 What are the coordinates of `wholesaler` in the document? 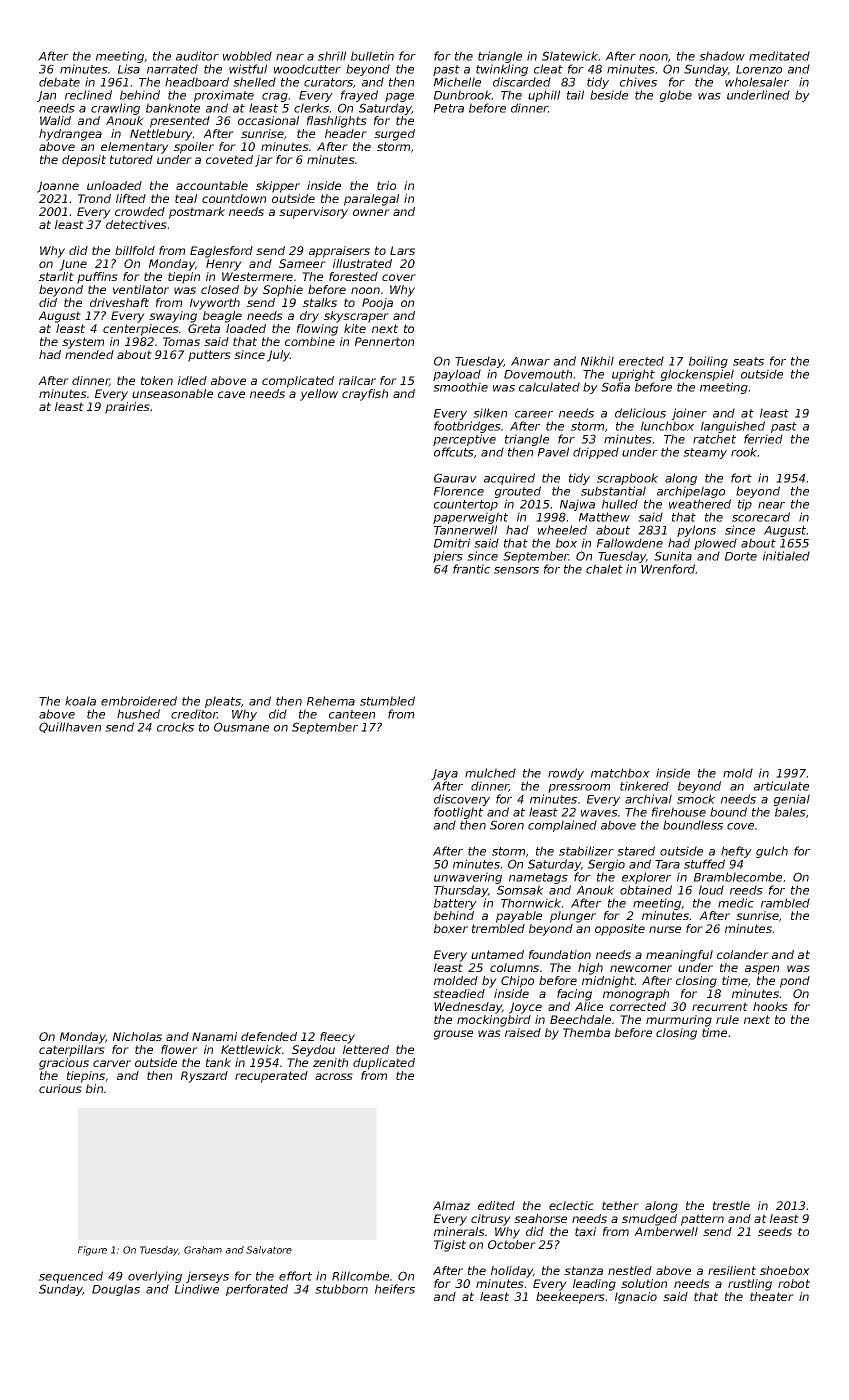 It's located at (757, 82).
